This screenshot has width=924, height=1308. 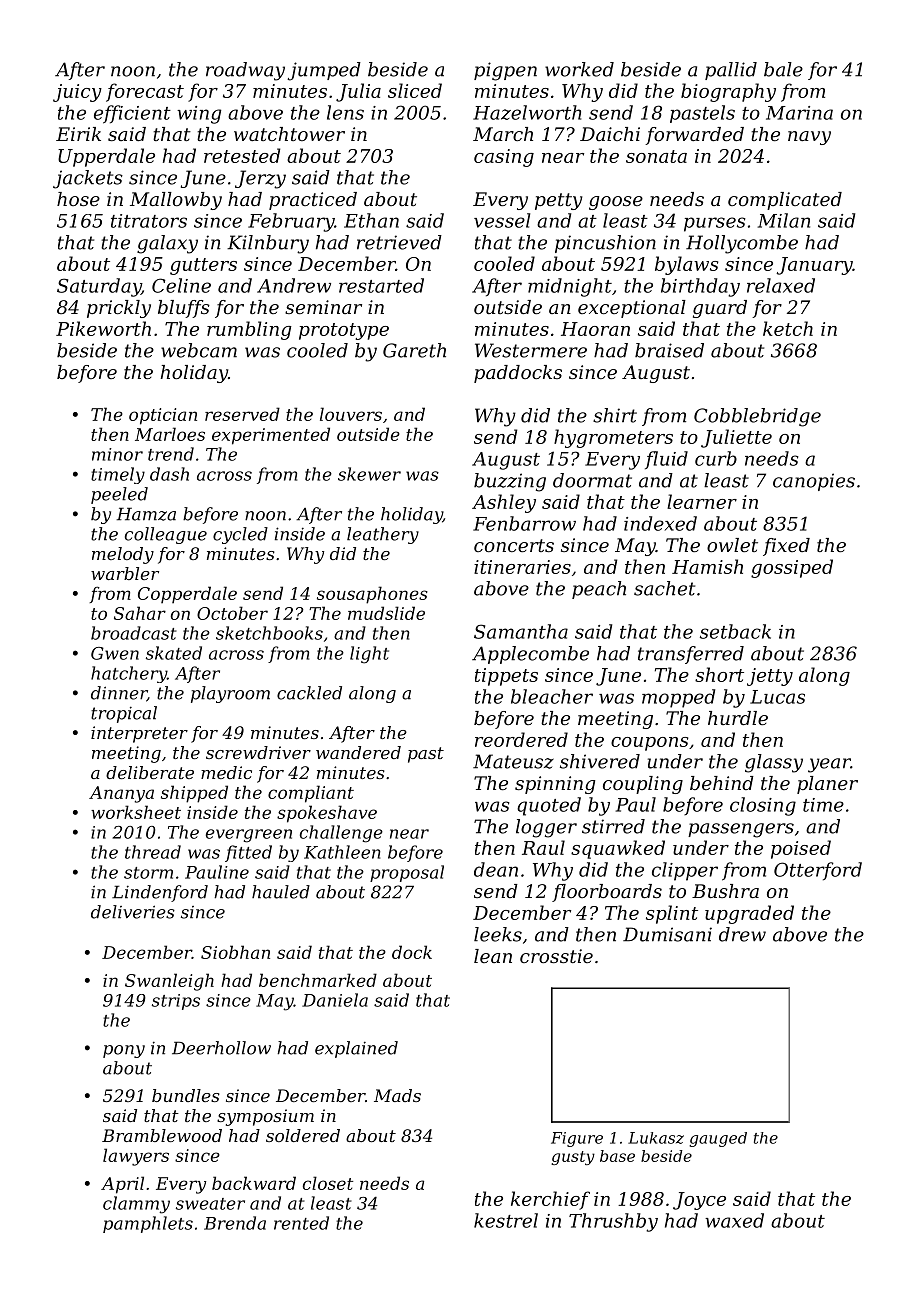 What do you see at coordinates (153, 852) in the screenshot?
I see `thread` at bounding box center [153, 852].
